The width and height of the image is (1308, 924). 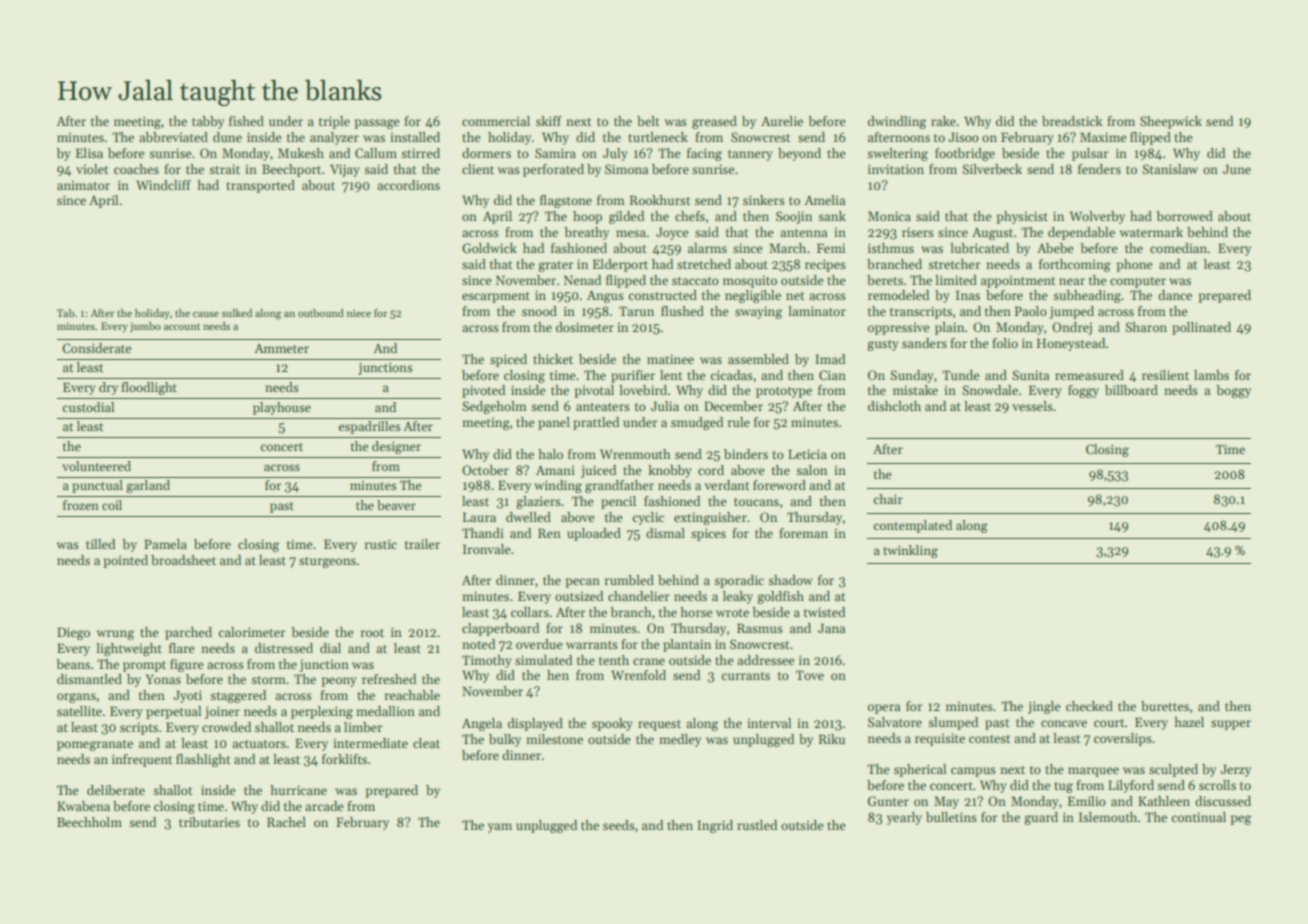 I want to click on snood, so click(x=539, y=311).
